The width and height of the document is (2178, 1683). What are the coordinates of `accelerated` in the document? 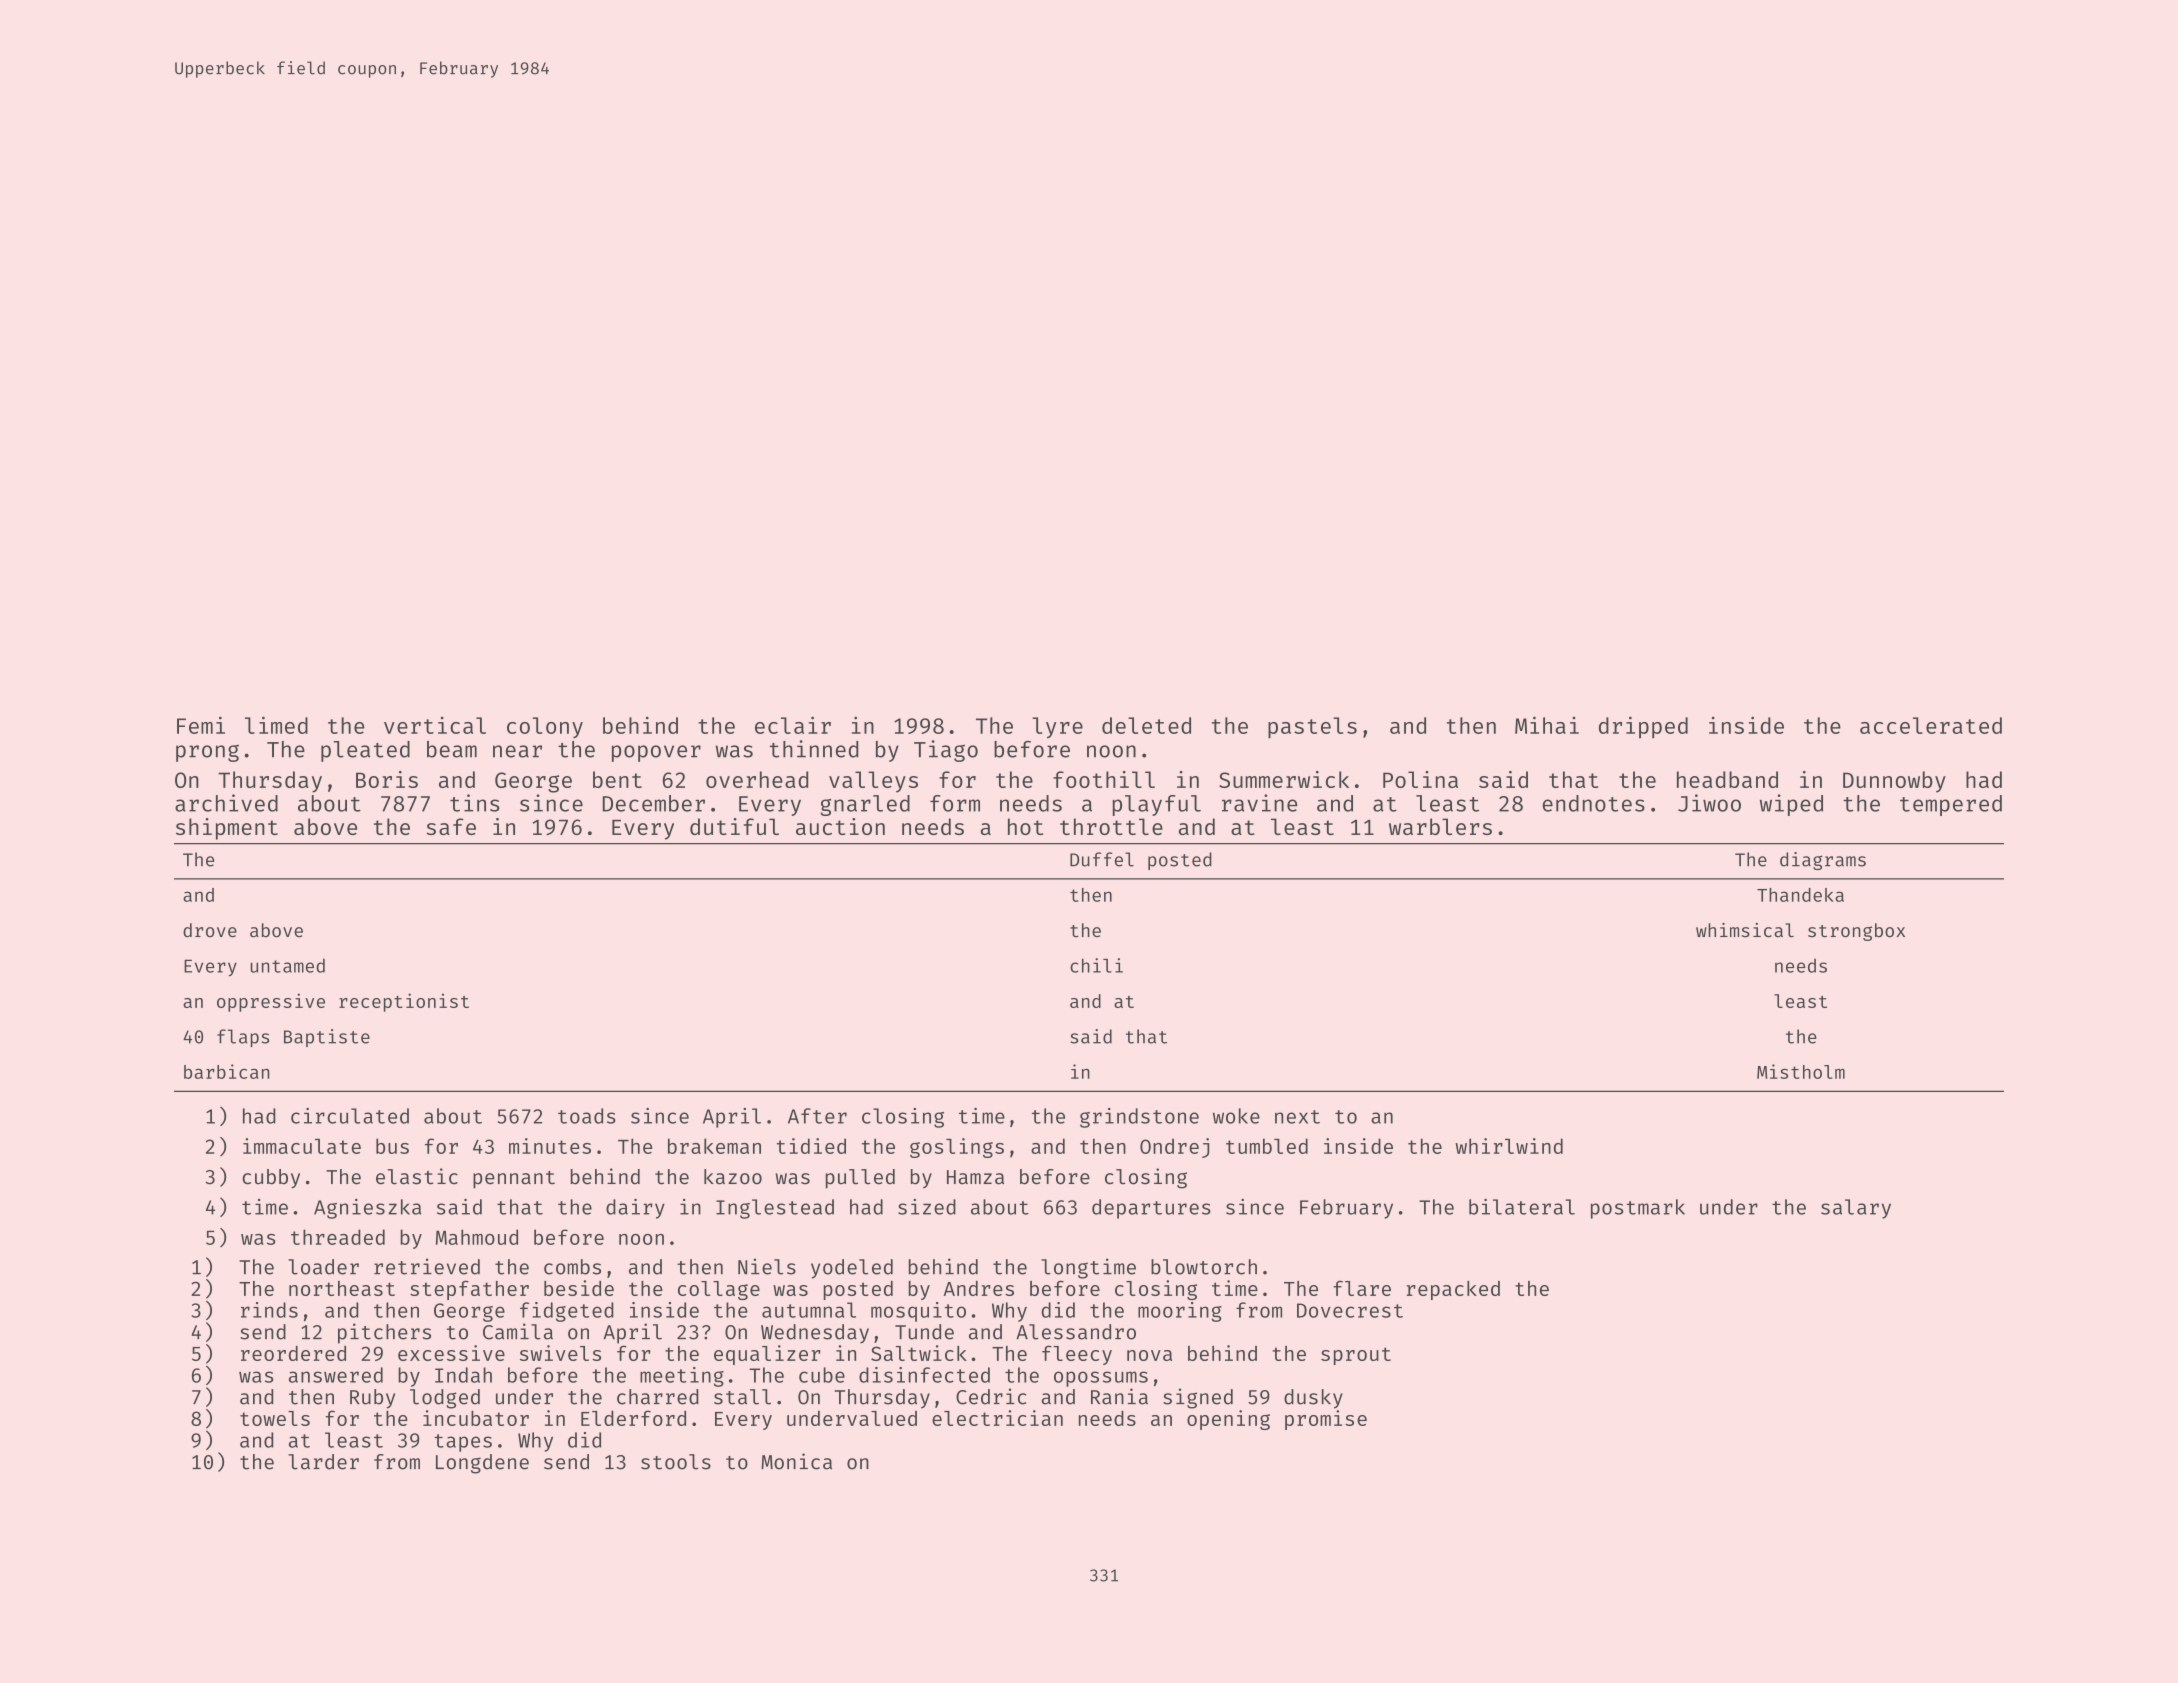 It's located at (1931, 725).
